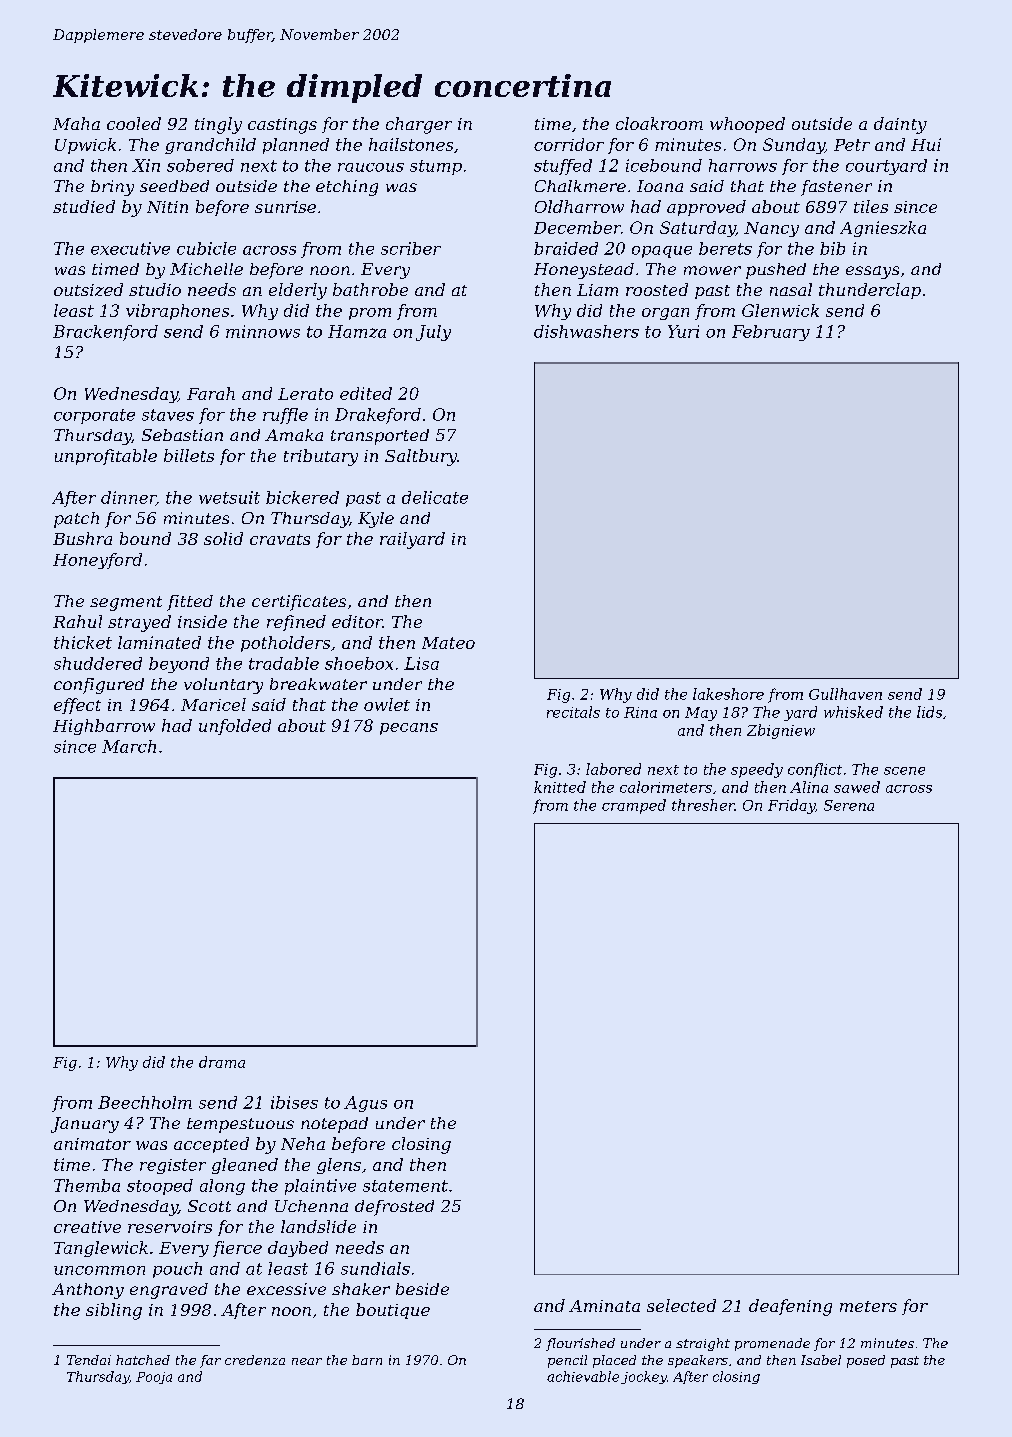 The width and height of the page is (1012, 1437). Describe the element at coordinates (644, 1377) in the page. I see `jockey` at that location.
